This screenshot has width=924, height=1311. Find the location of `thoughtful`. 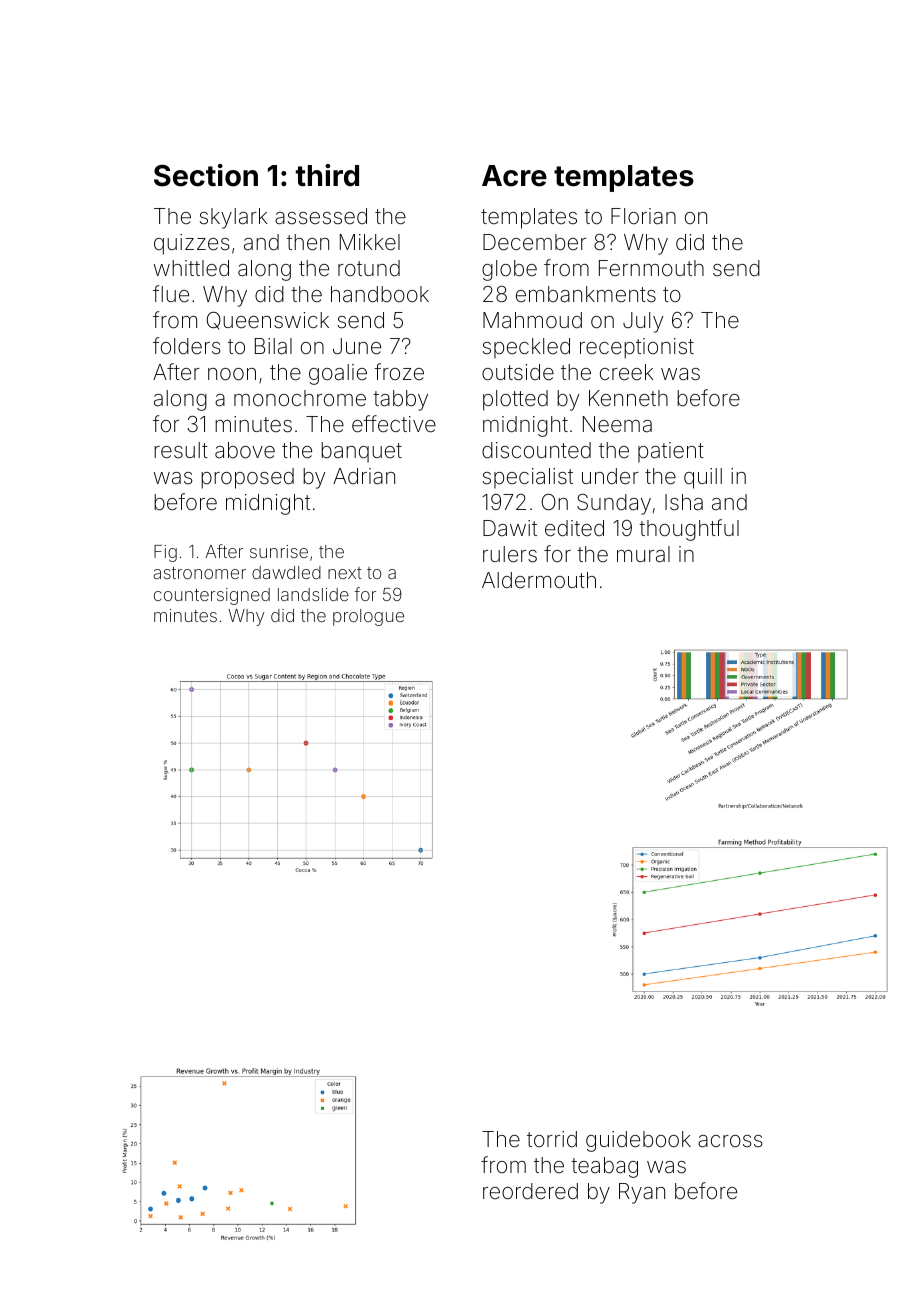

thoughtful is located at coordinates (689, 530).
